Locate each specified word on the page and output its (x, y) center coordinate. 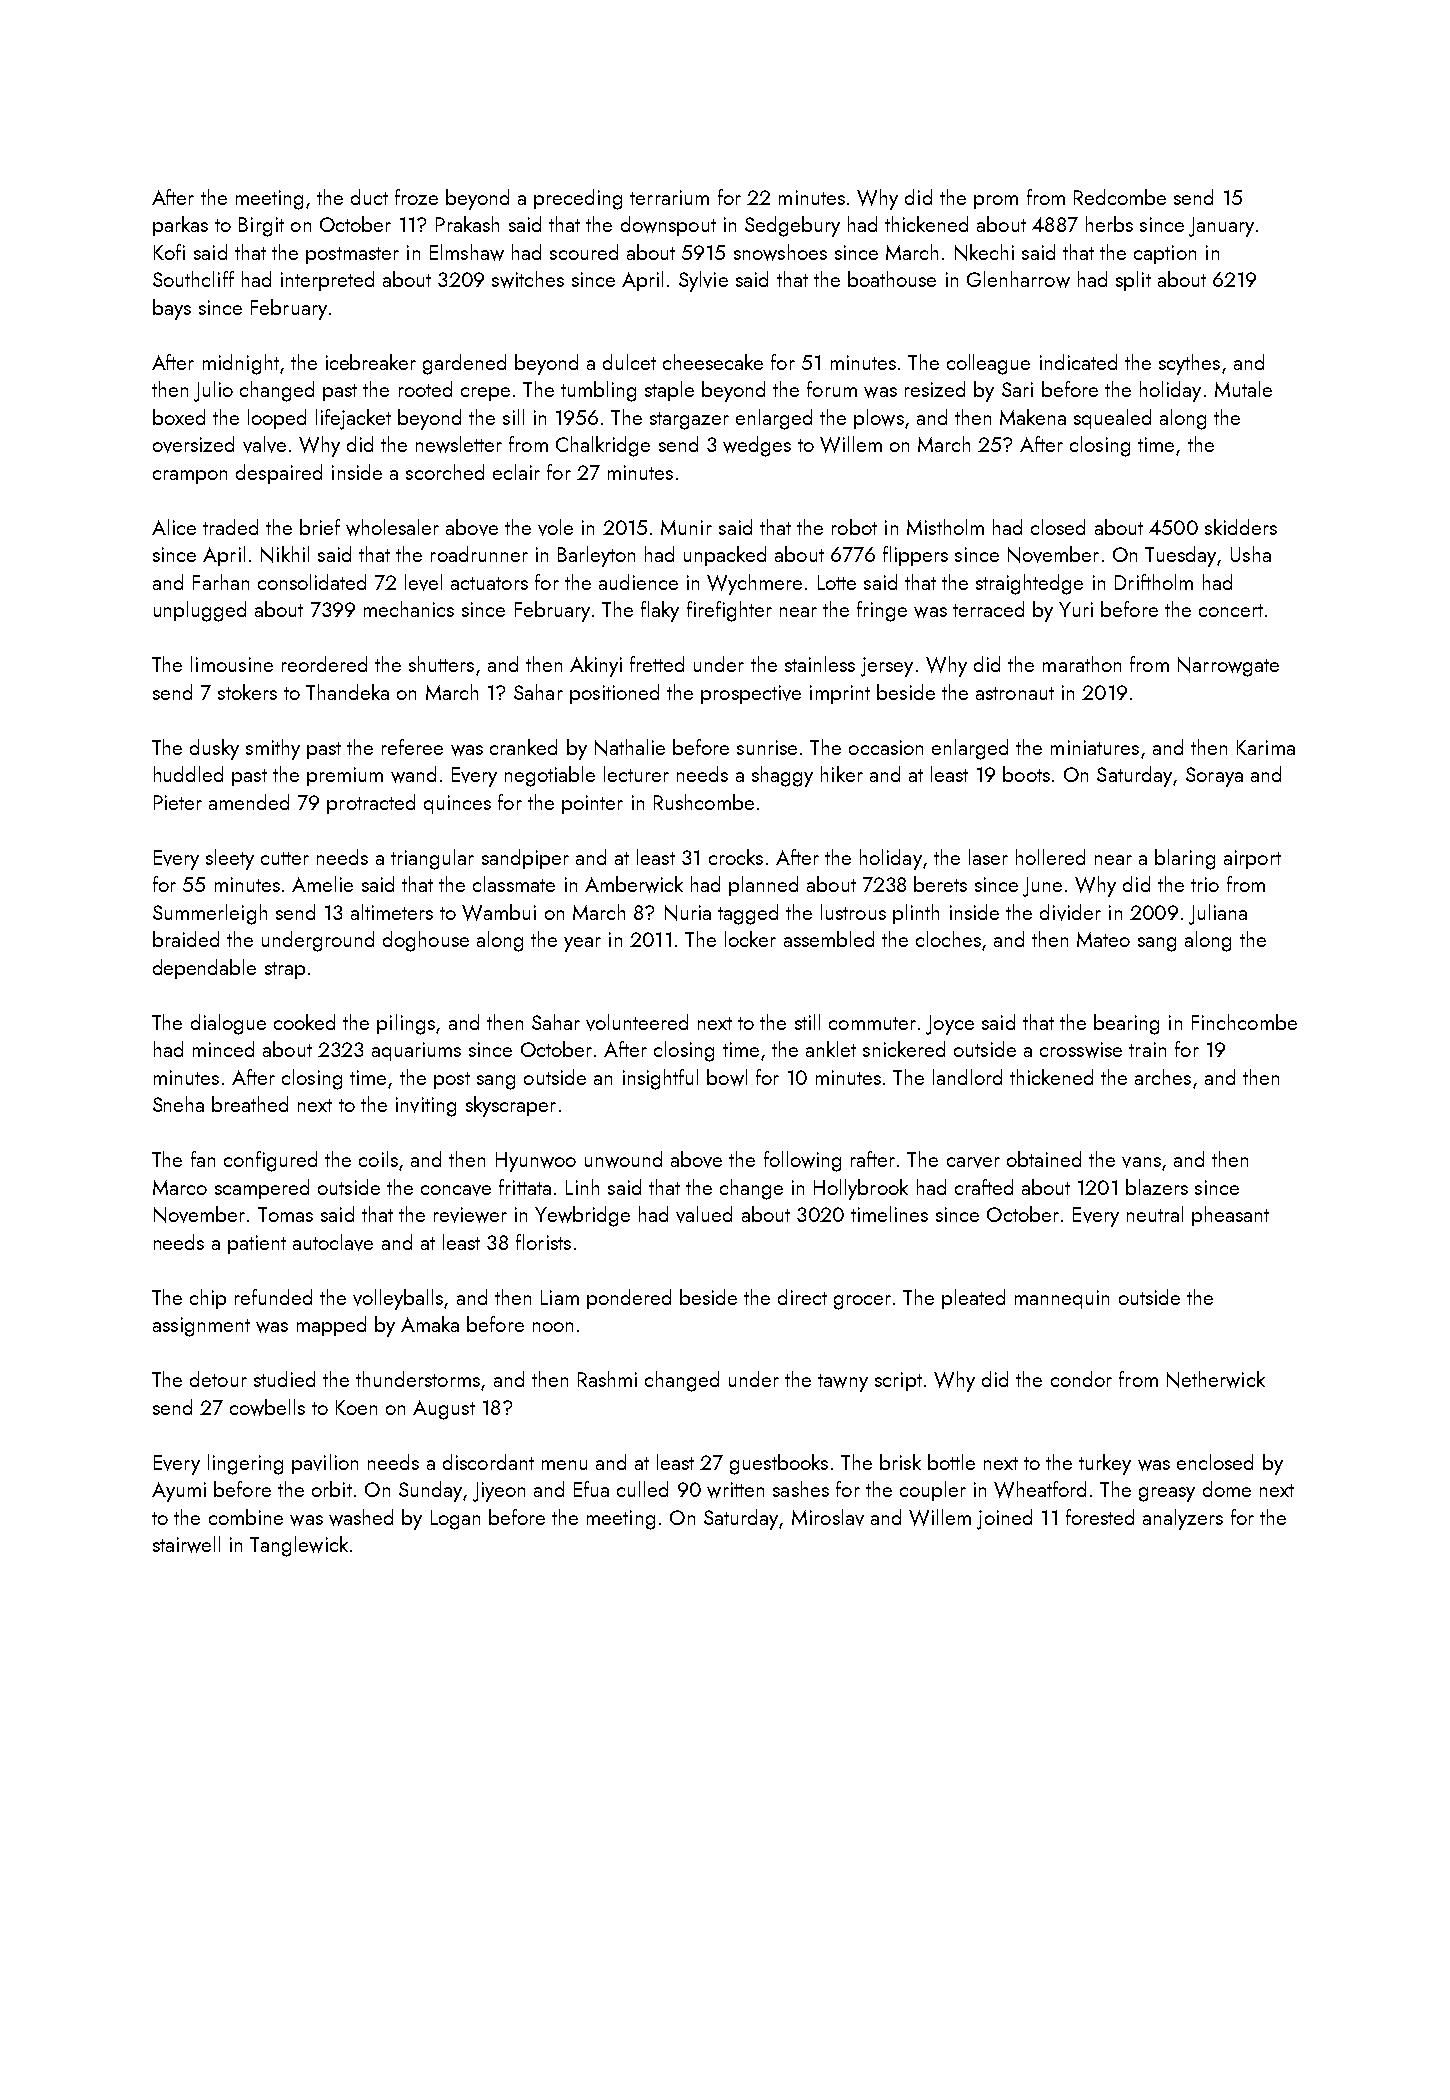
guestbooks (779, 1464)
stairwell (186, 1544)
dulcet (629, 362)
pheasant (1230, 1216)
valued (704, 1214)
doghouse (426, 941)
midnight (241, 364)
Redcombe (1120, 197)
